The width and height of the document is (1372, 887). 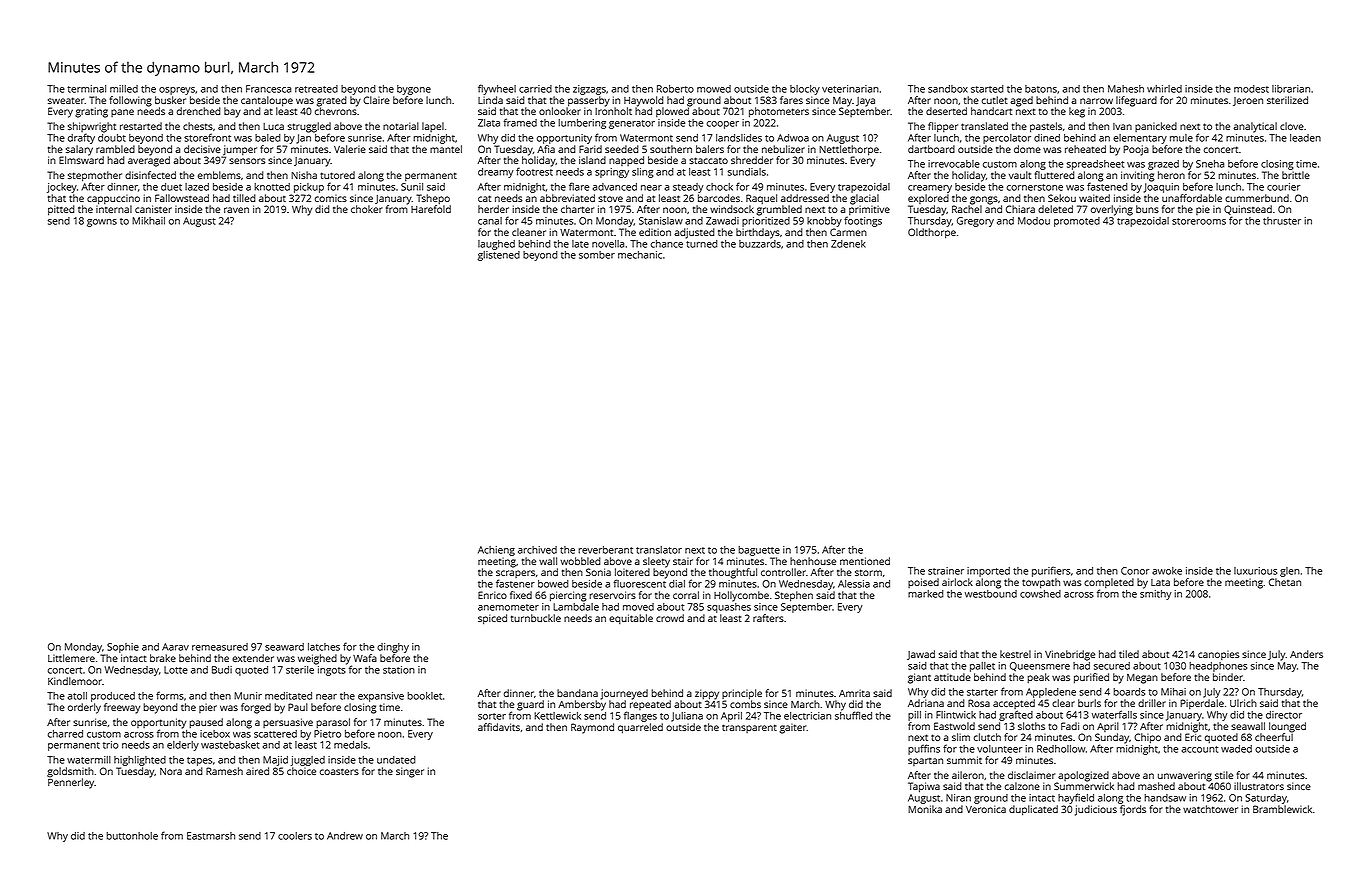 What do you see at coordinates (496, 551) in the document?
I see `Achieng` at bounding box center [496, 551].
